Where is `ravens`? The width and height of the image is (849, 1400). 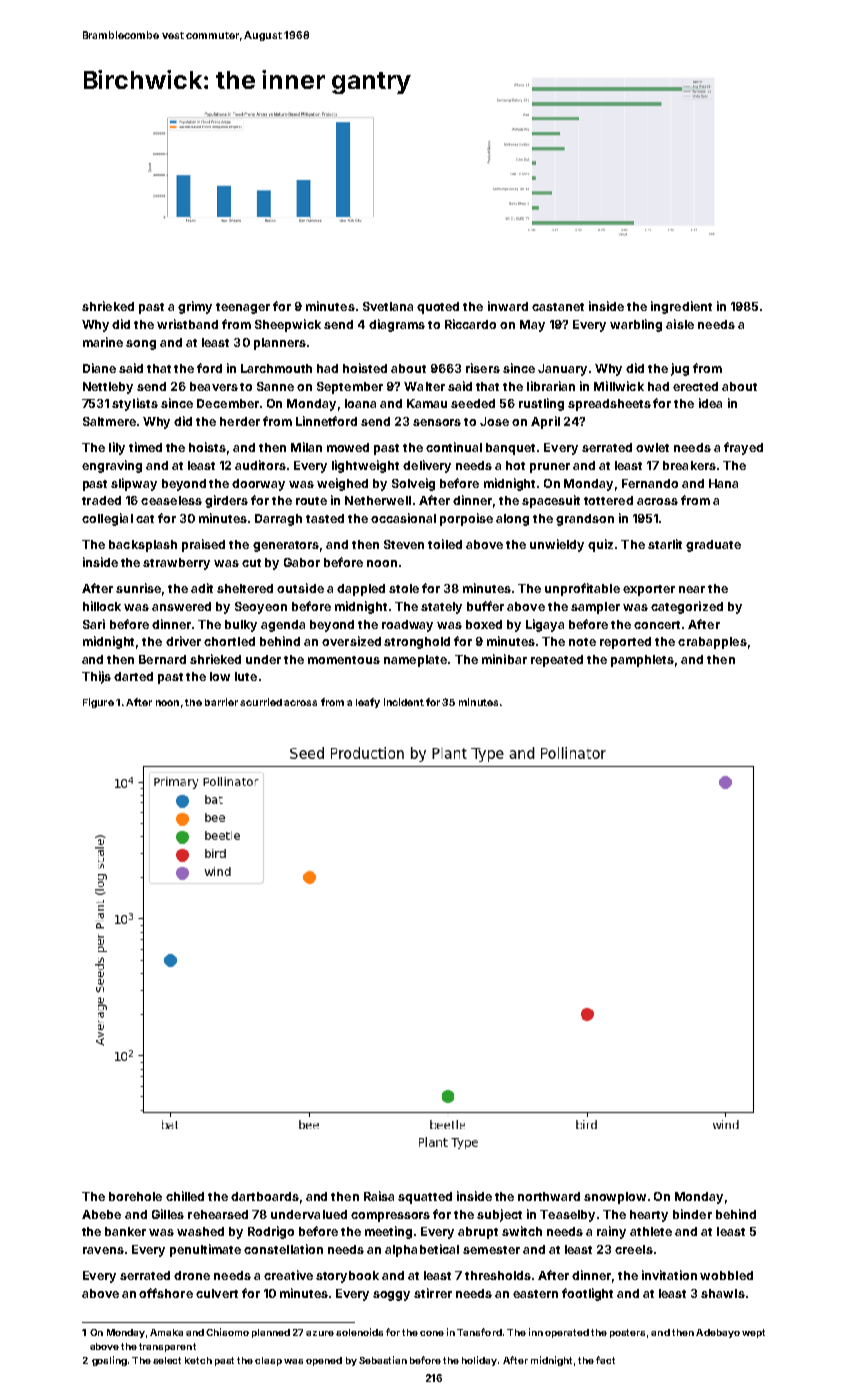
ravens is located at coordinates (103, 1250).
